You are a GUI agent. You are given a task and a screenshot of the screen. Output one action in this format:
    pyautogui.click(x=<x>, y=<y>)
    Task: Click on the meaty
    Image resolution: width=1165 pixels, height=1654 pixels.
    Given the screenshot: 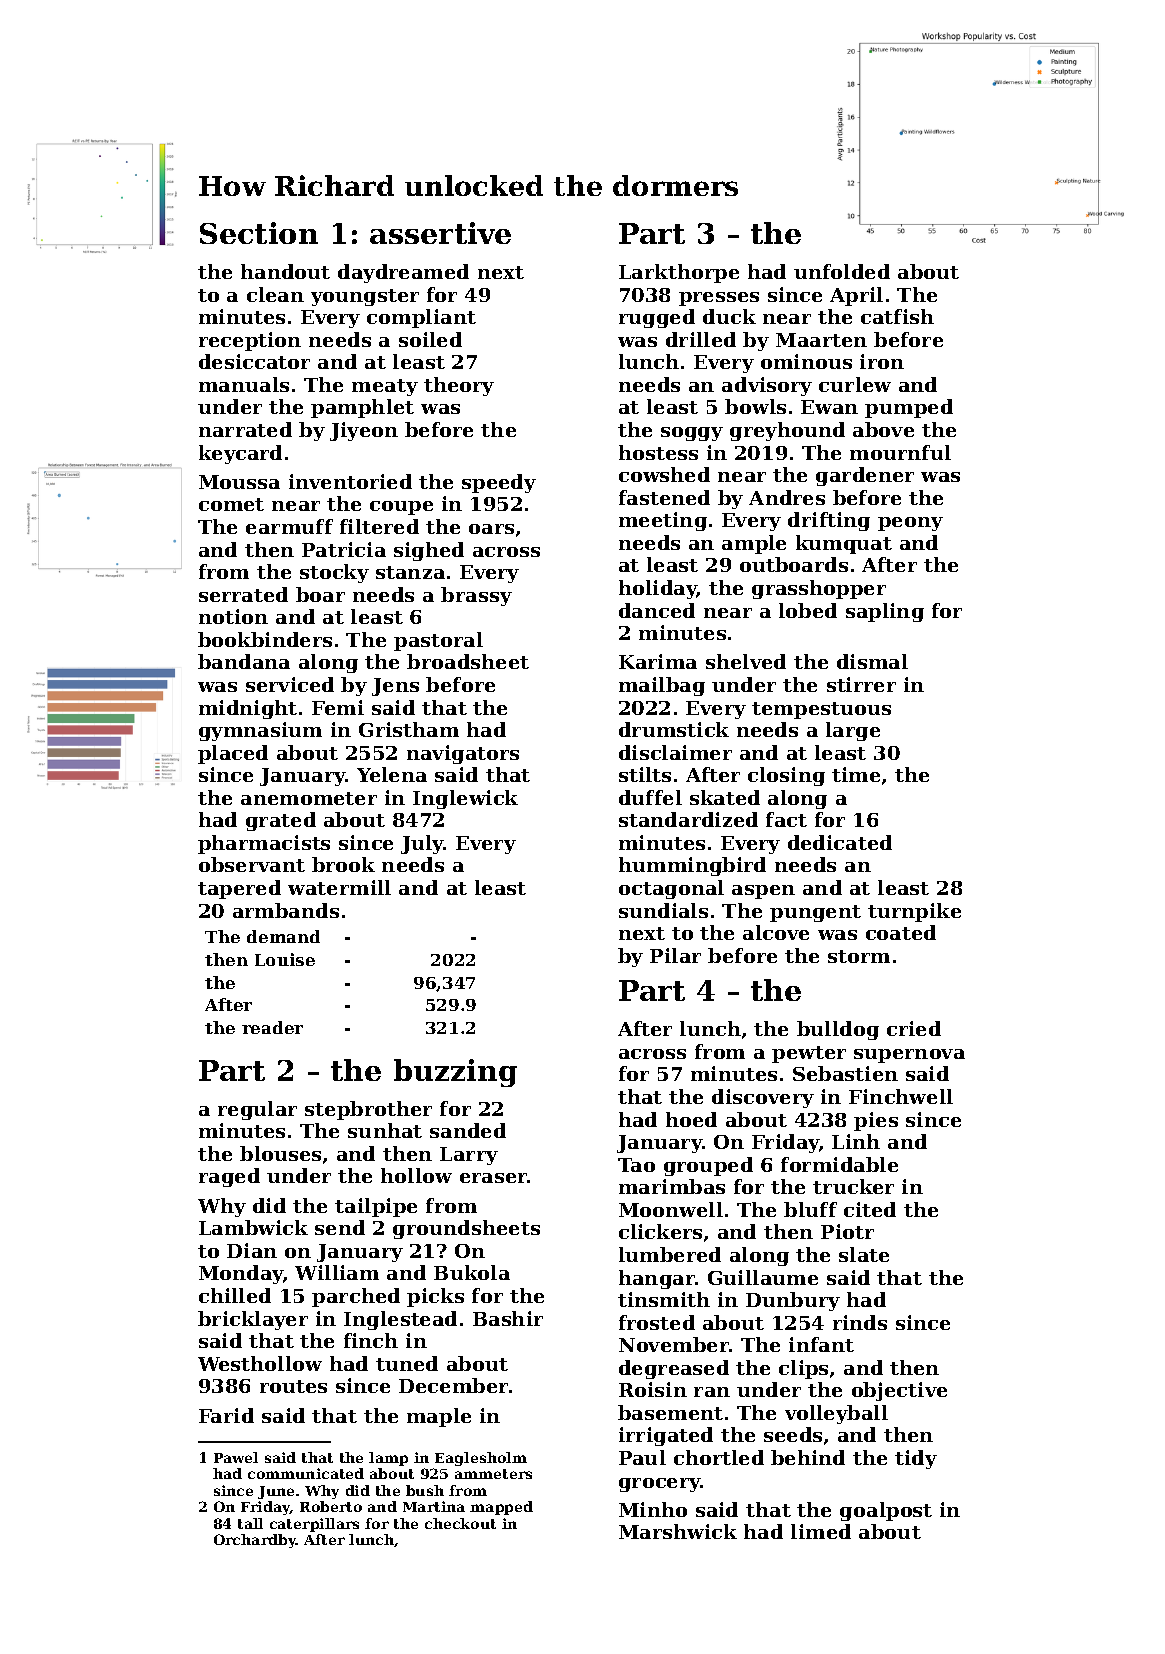 What is the action you would take?
    pyautogui.click(x=385, y=387)
